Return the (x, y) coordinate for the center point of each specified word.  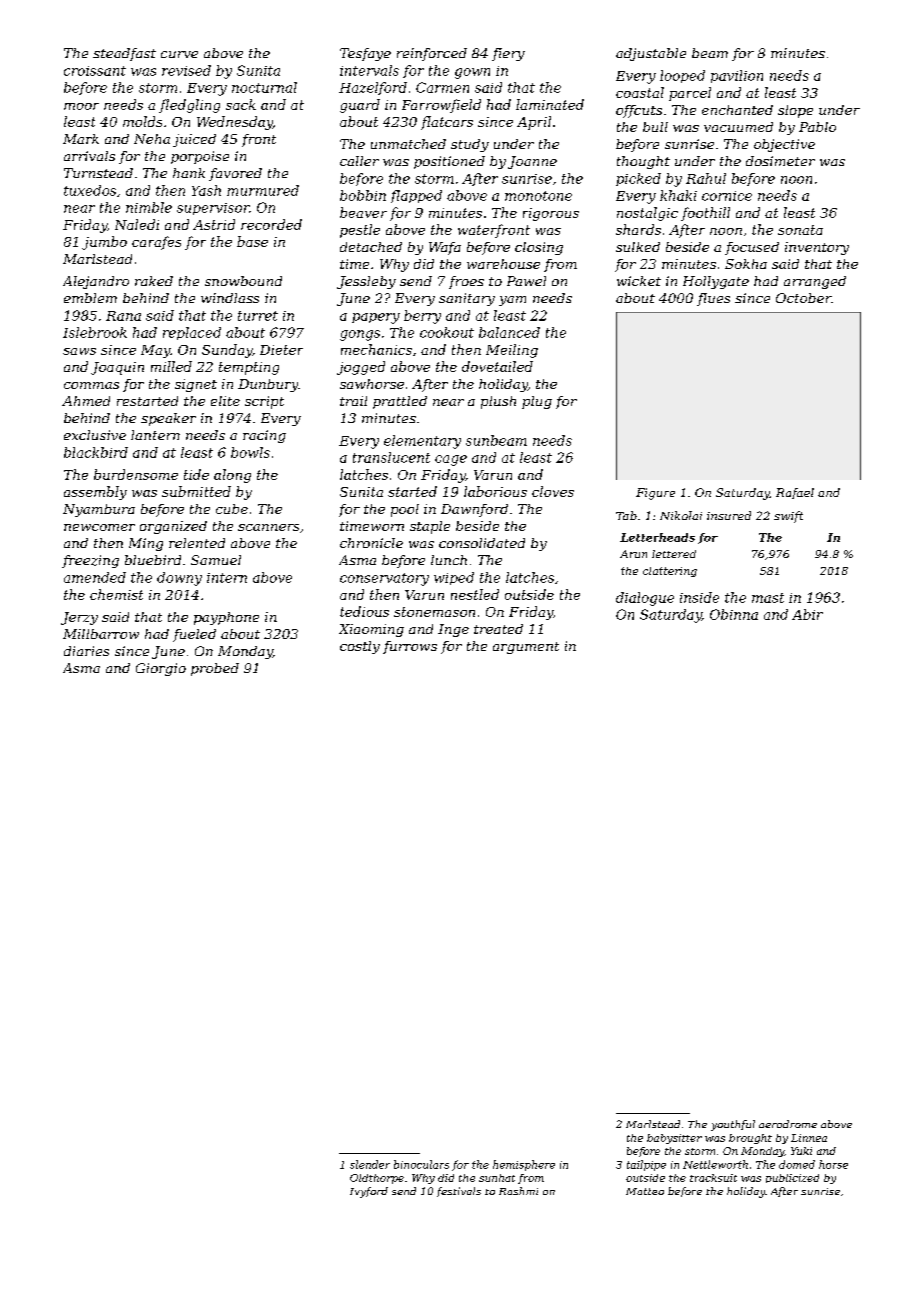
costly (360, 647)
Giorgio (161, 669)
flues (713, 299)
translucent (391, 457)
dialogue (645, 599)
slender (370, 1164)
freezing (90, 561)
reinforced (432, 54)
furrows (410, 647)
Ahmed (86, 401)
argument (526, 648)
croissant (95, 71)
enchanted (737, 110)
